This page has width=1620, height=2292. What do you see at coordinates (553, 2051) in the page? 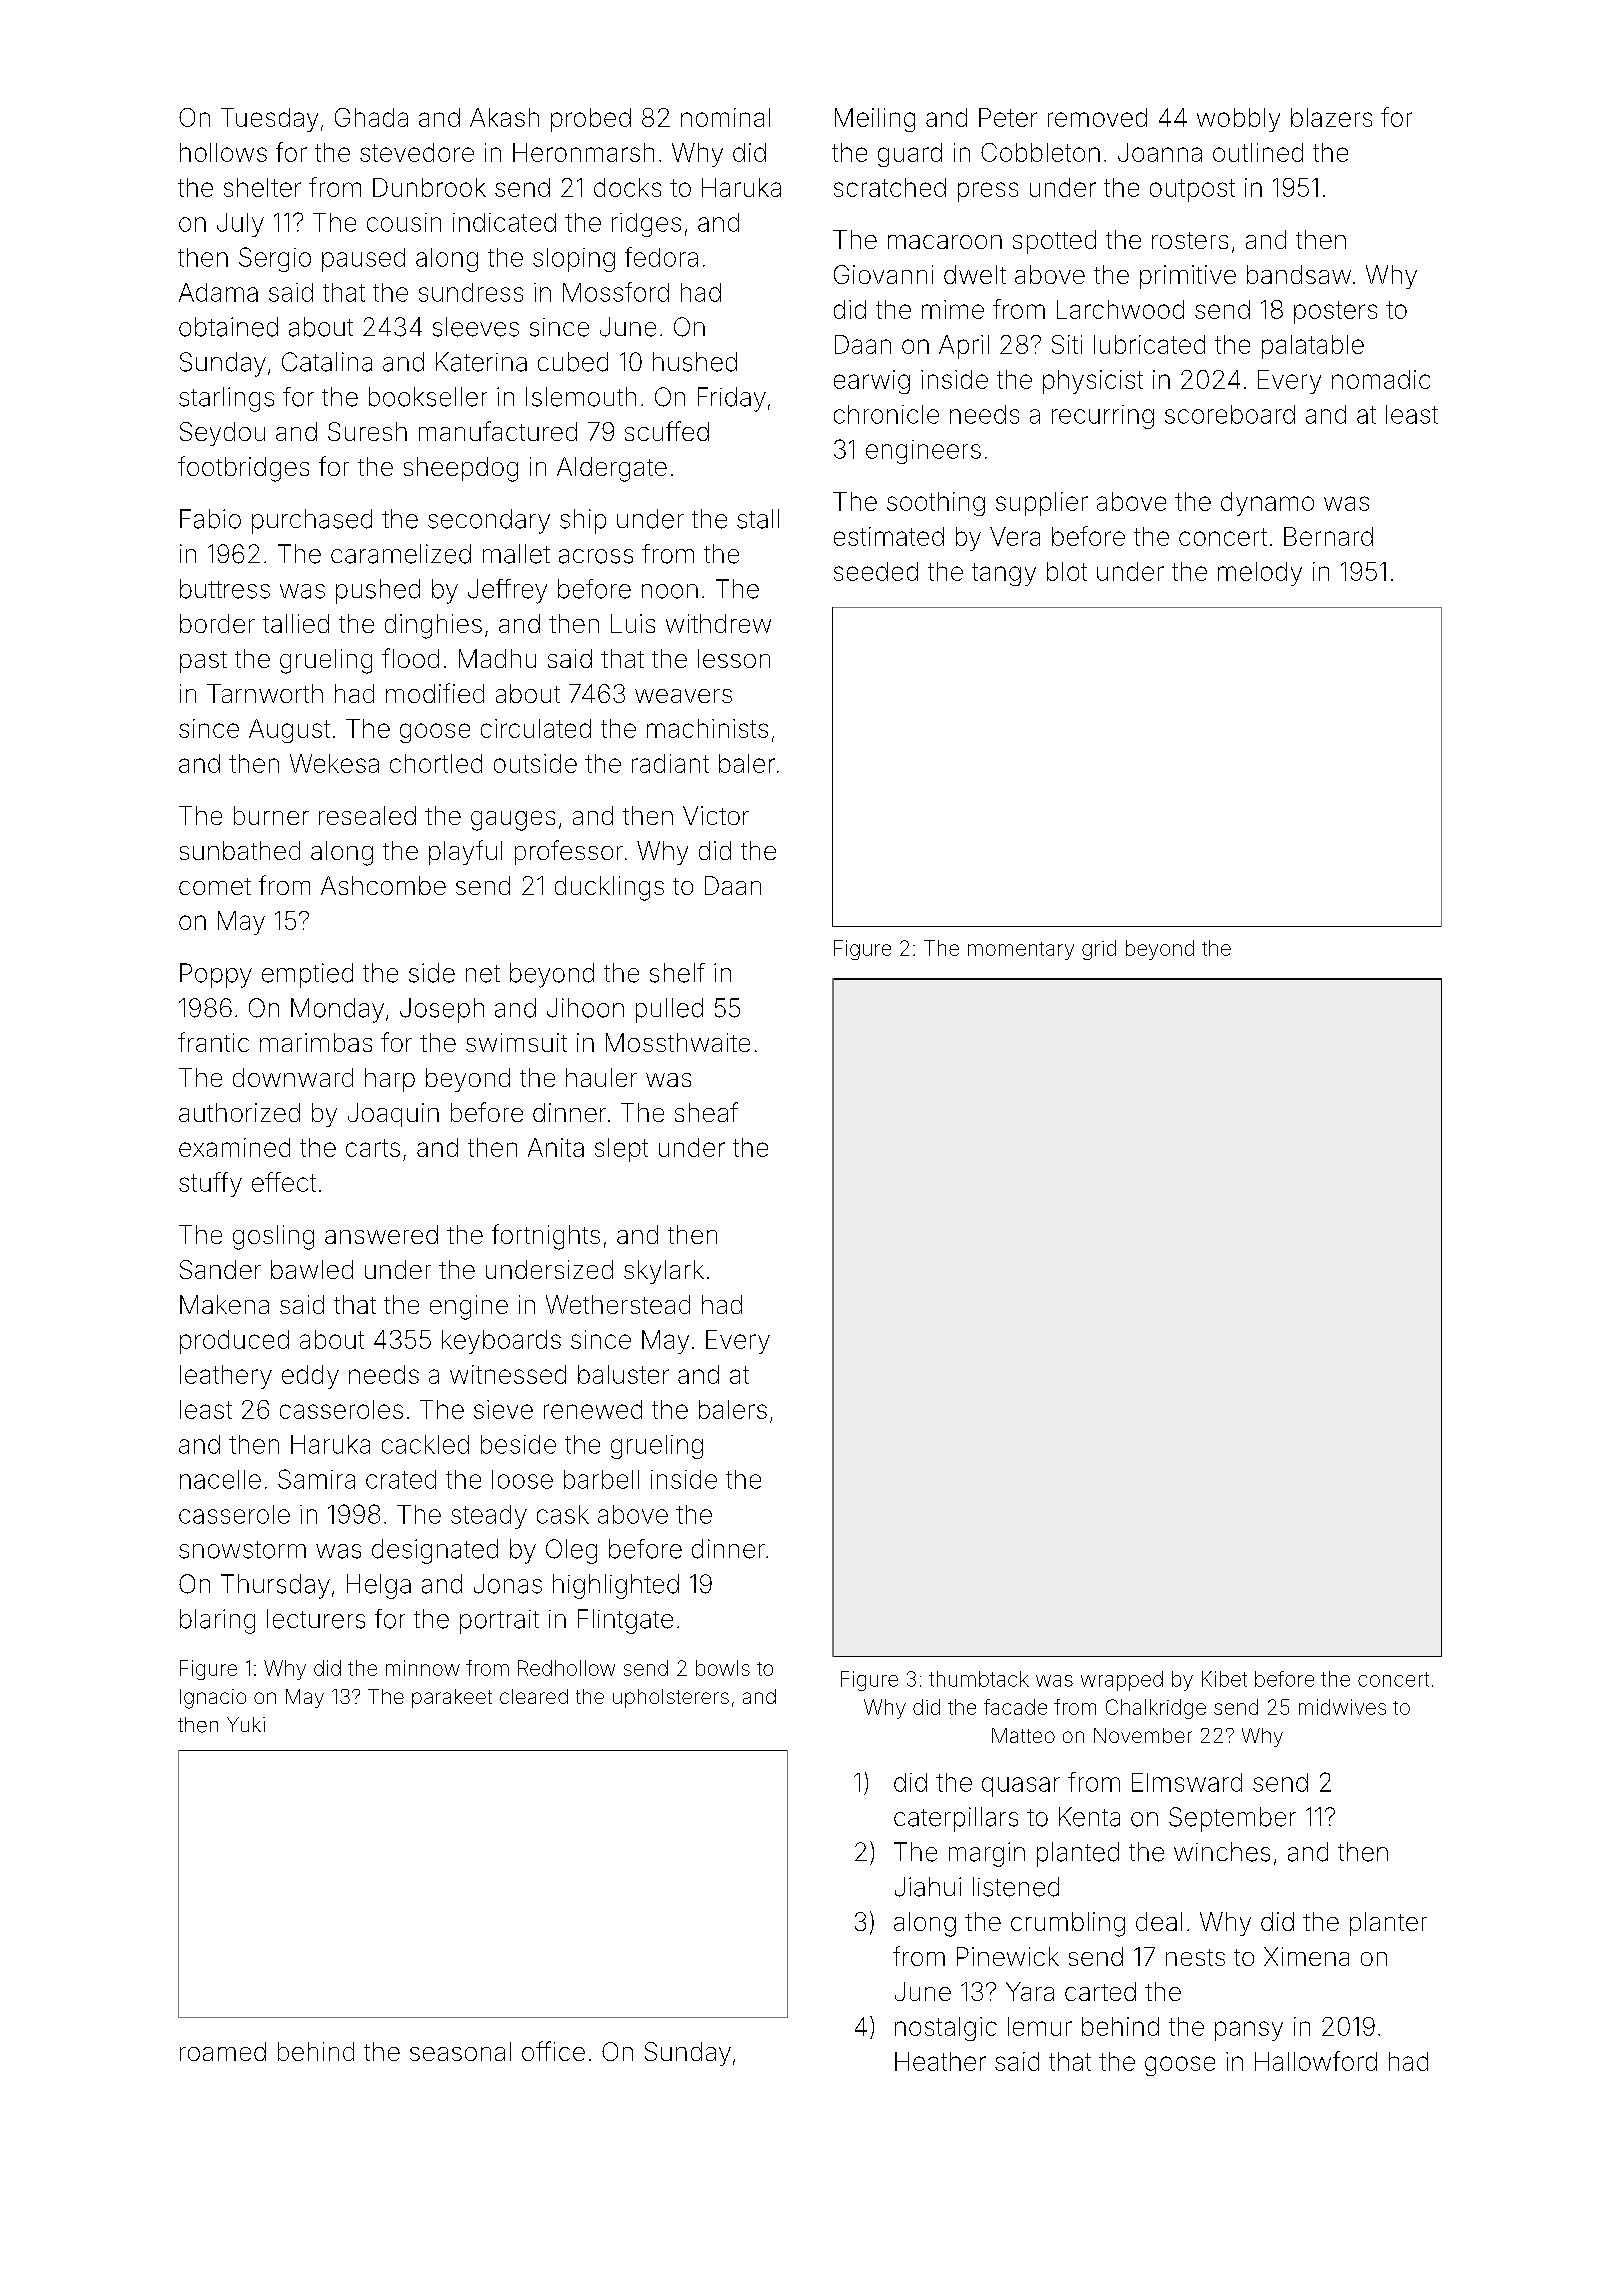
I see `office` at bounding box center [553, 2051].
